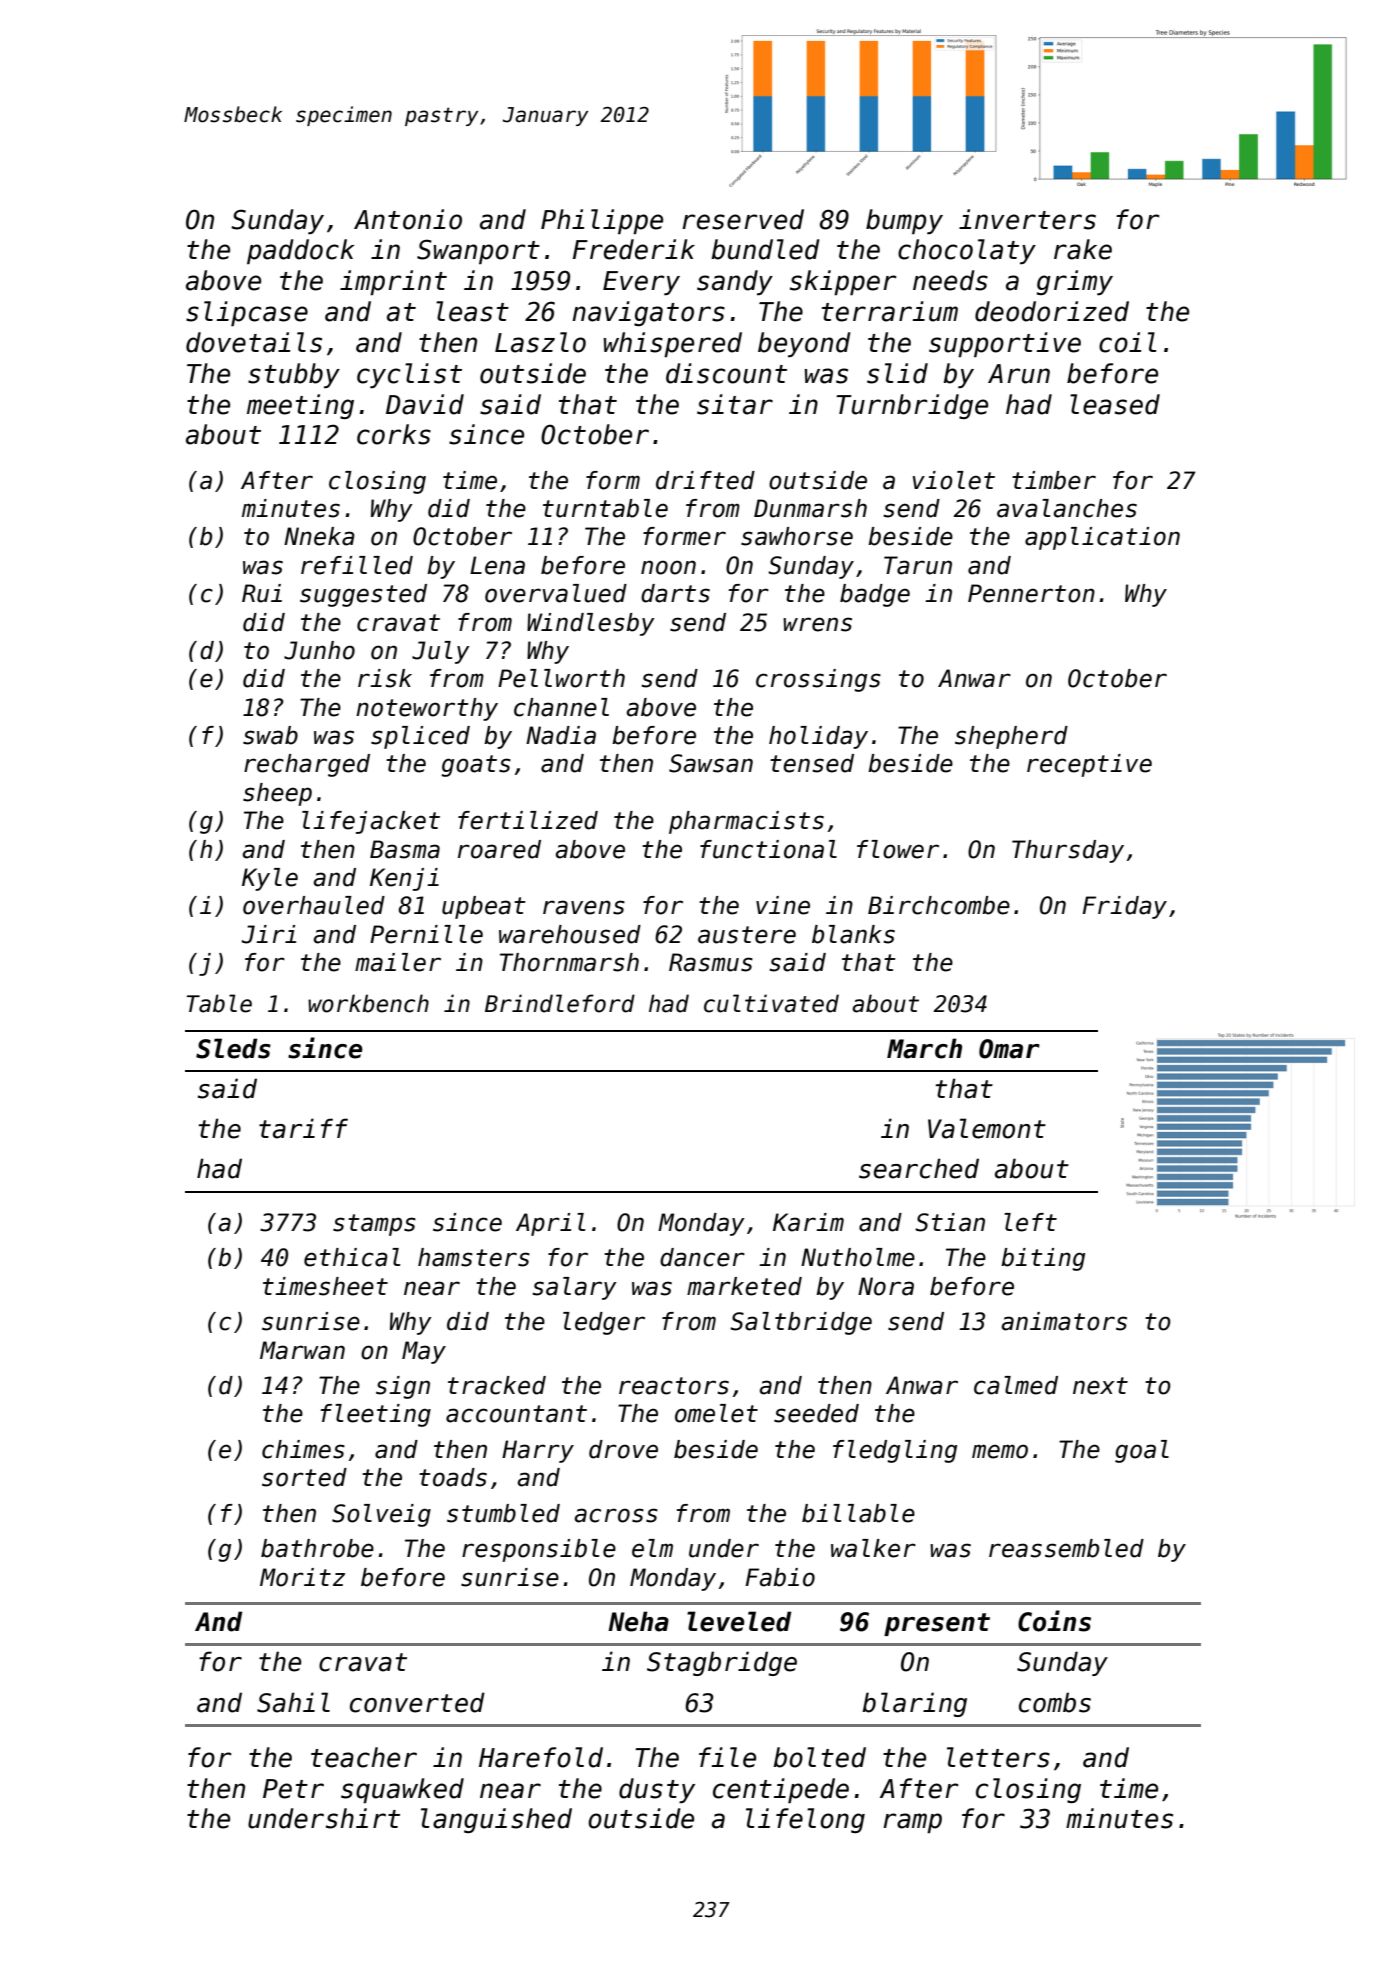  Describe the element at coordinates (1027, 219) in the image. I see `inverters` at that location.
